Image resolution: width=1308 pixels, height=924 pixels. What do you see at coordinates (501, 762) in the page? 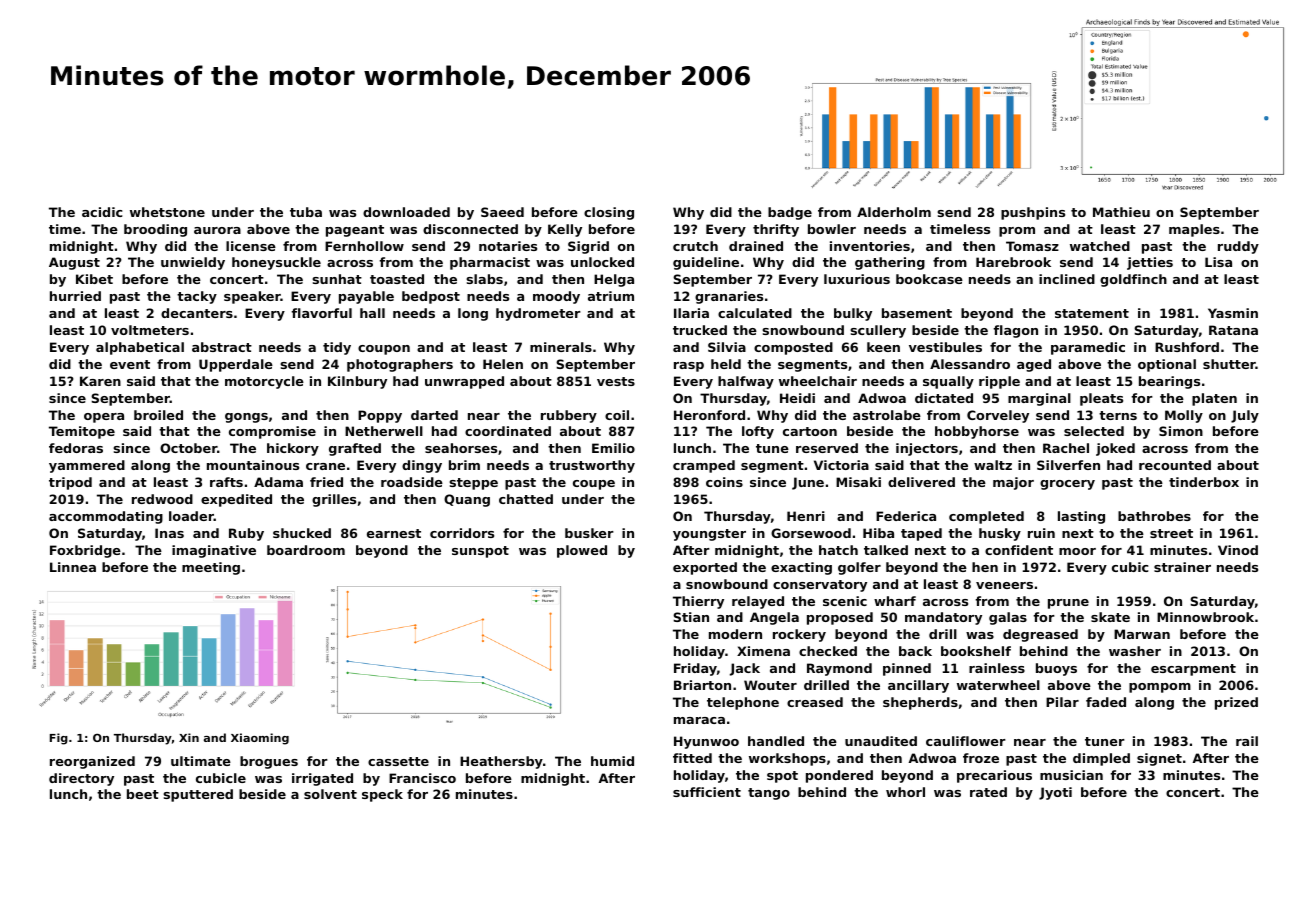
I see `Heathersby` at bounding box center [501, 762].
